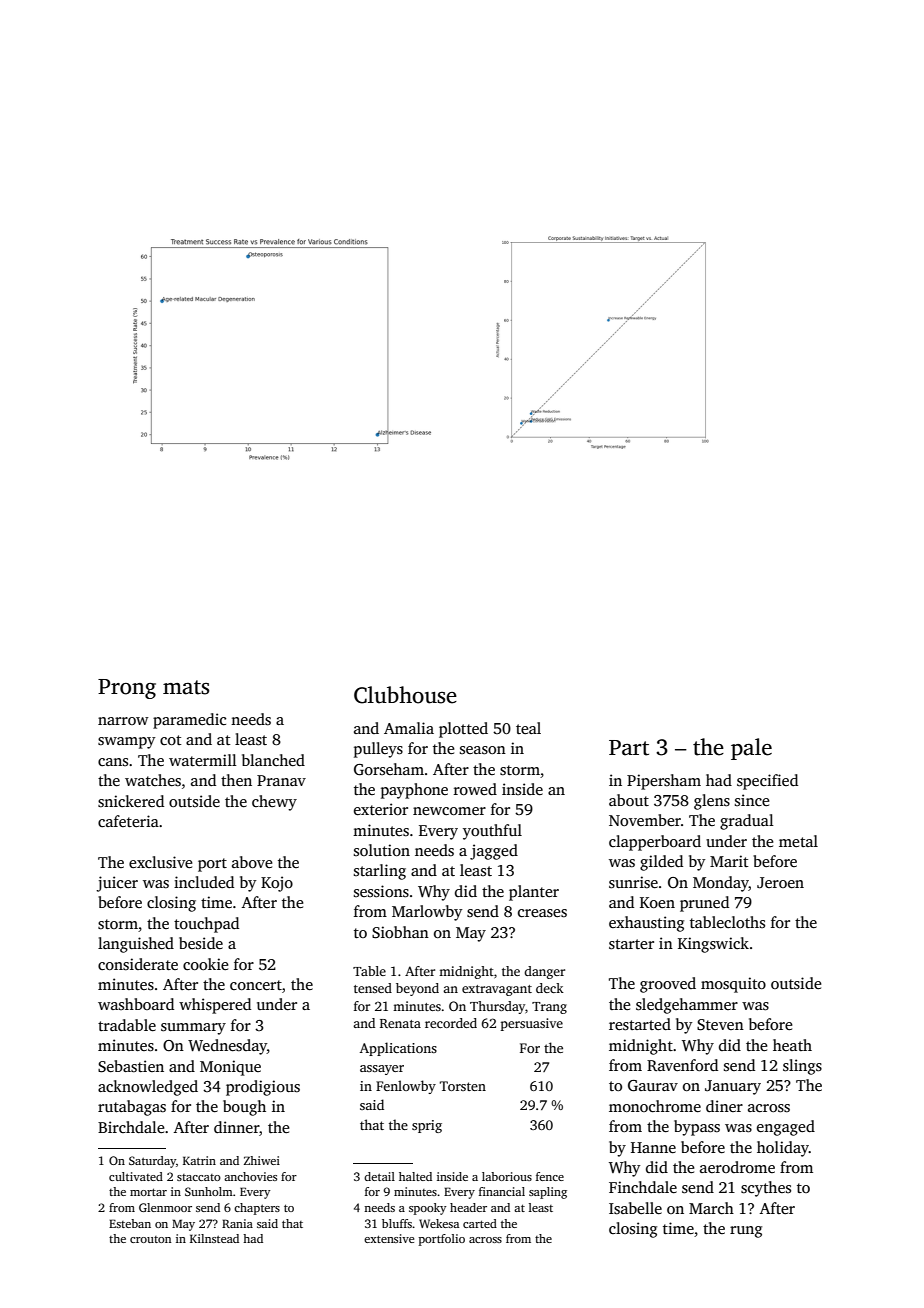 The image size is (924, 1308). What do you see at coordinates (480, 1223) in the image?
I see `carted` at bounding box center [480, 1223].
